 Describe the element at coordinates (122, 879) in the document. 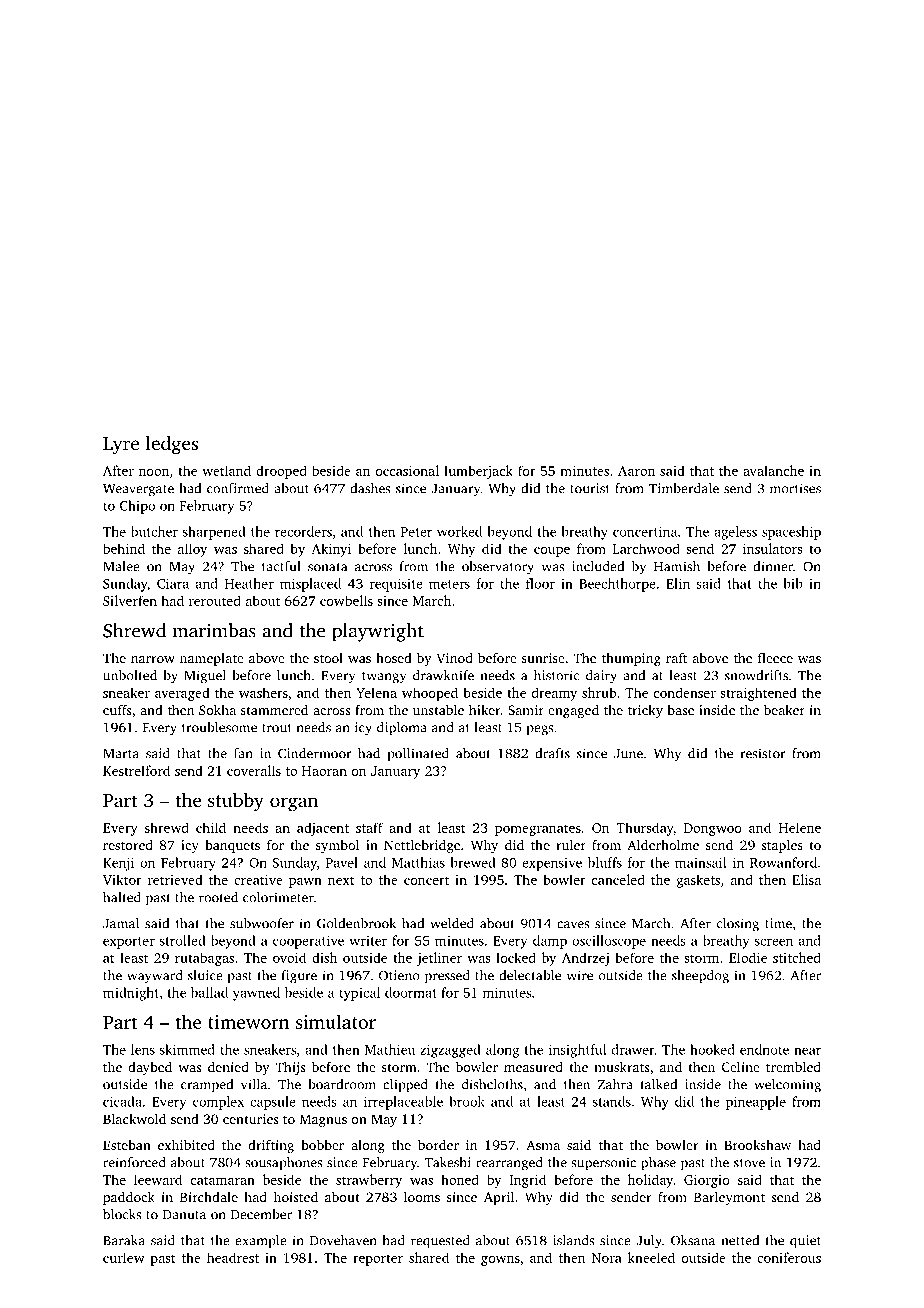

I see `Viktor` at that location.
